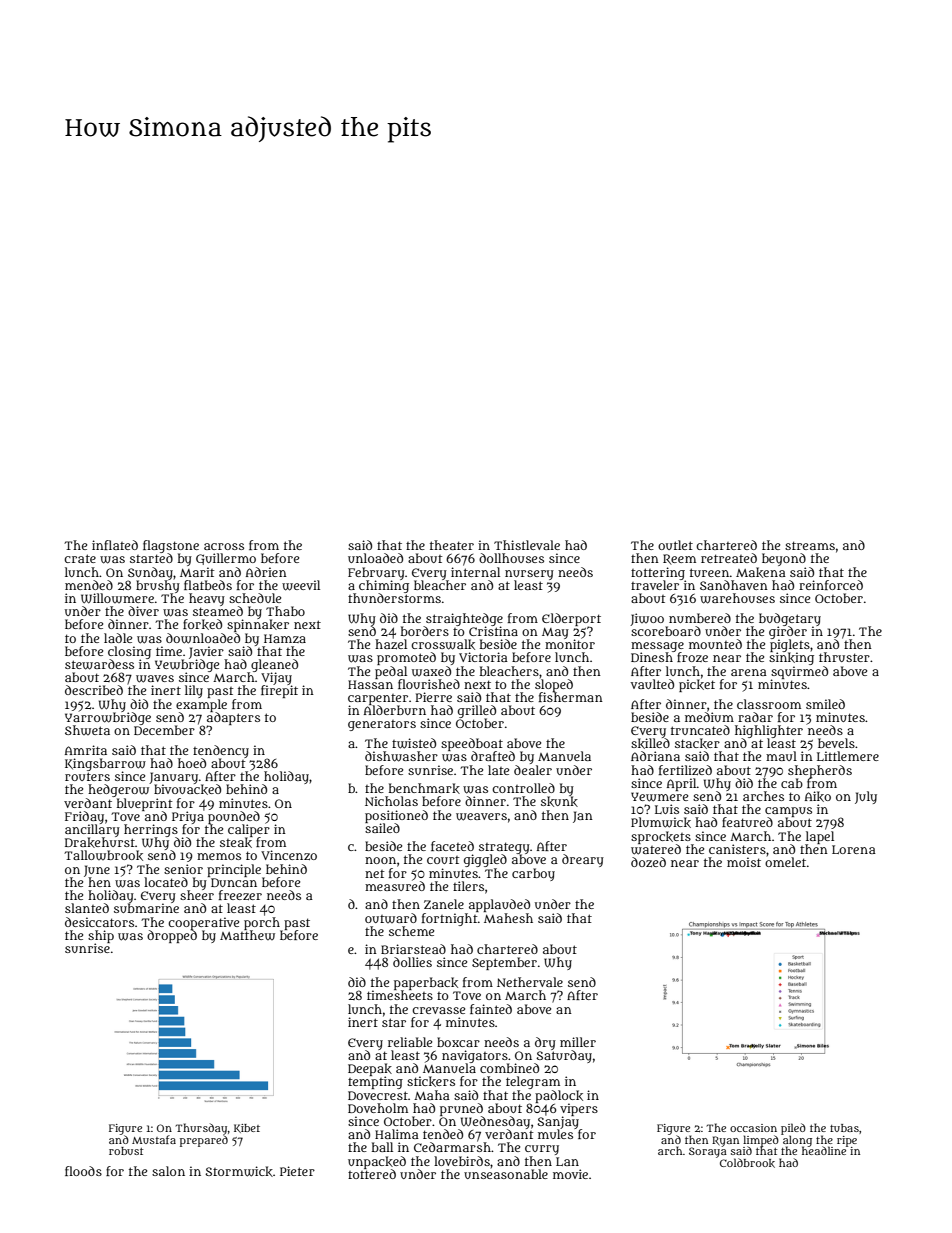 This screenshot has width=952, height=1233. What do you see at coordinates (784, 559) in the screenshot?
I see `beyond` at bounding box center [784, 559].
